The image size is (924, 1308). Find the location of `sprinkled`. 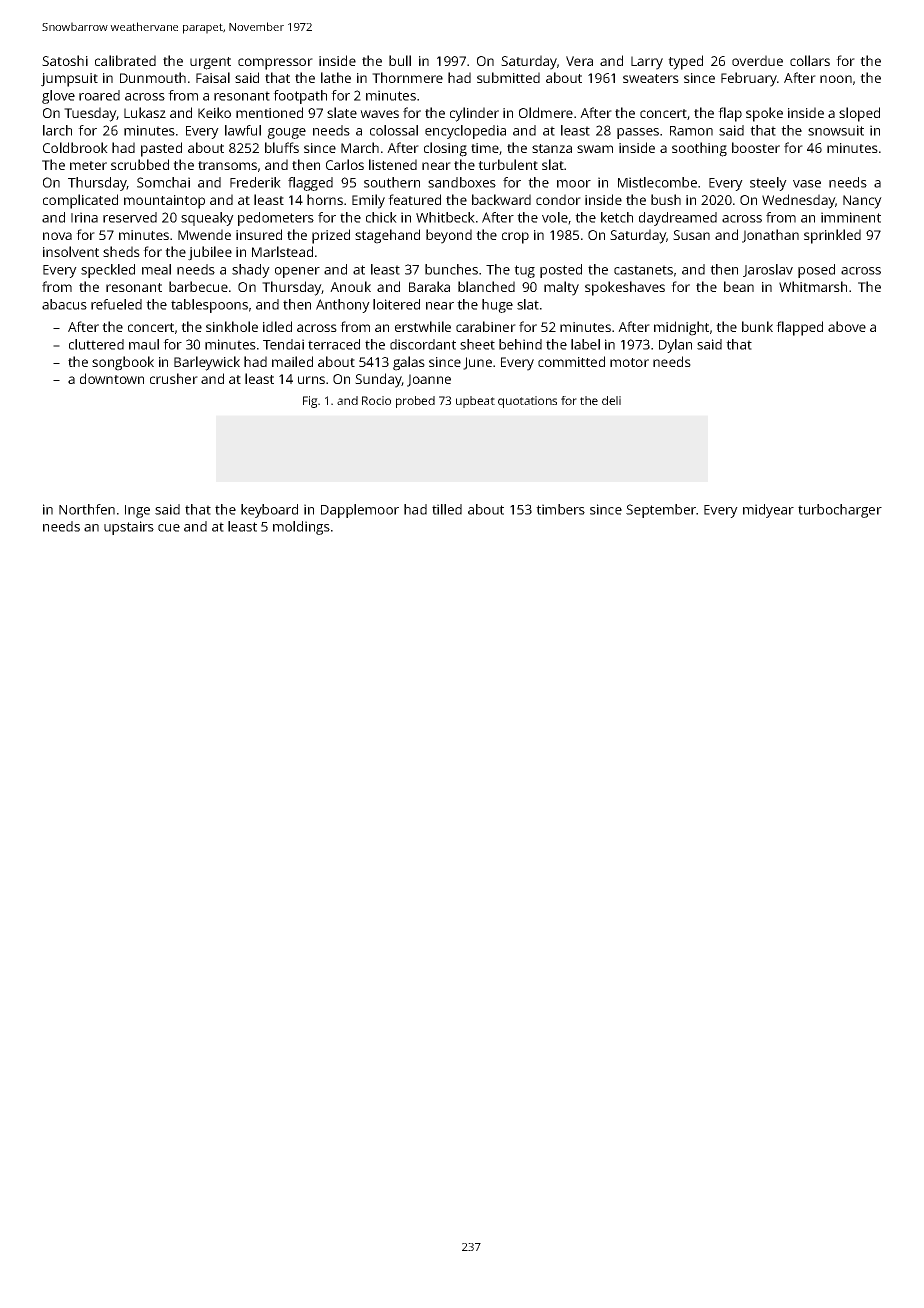

sprinkled is located at coordinates (832, 236).
